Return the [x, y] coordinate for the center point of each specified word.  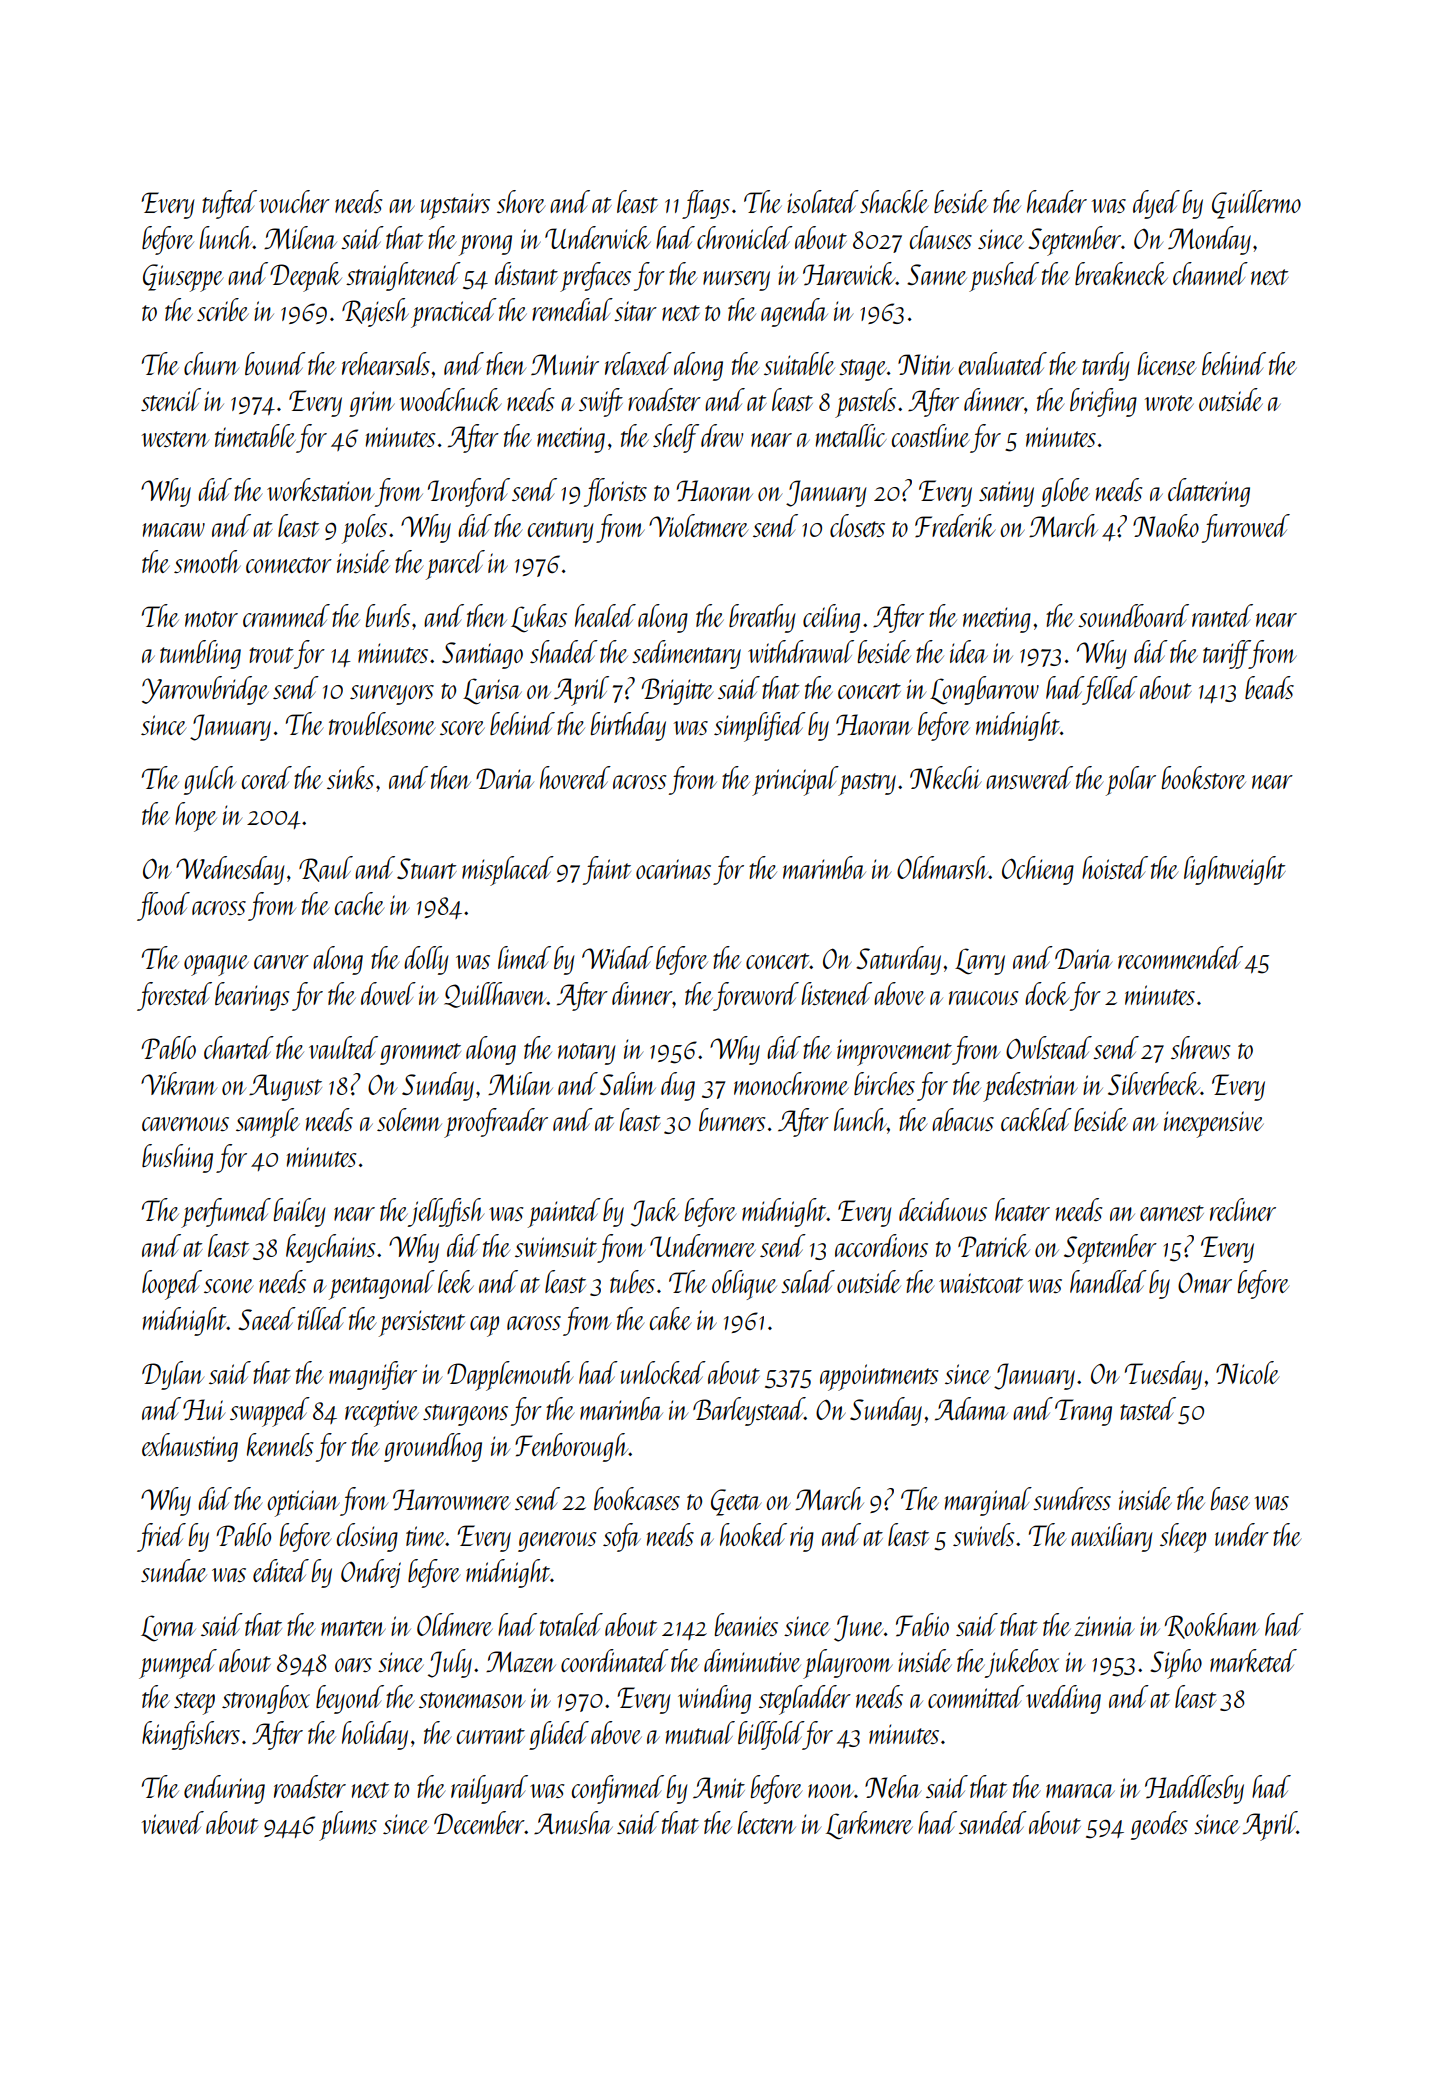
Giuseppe [183, 278]
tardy [1105, 366]
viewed [172, 1822]
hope [196, 817]
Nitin [925, 364]
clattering [1209, 492]
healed [605, 615]
